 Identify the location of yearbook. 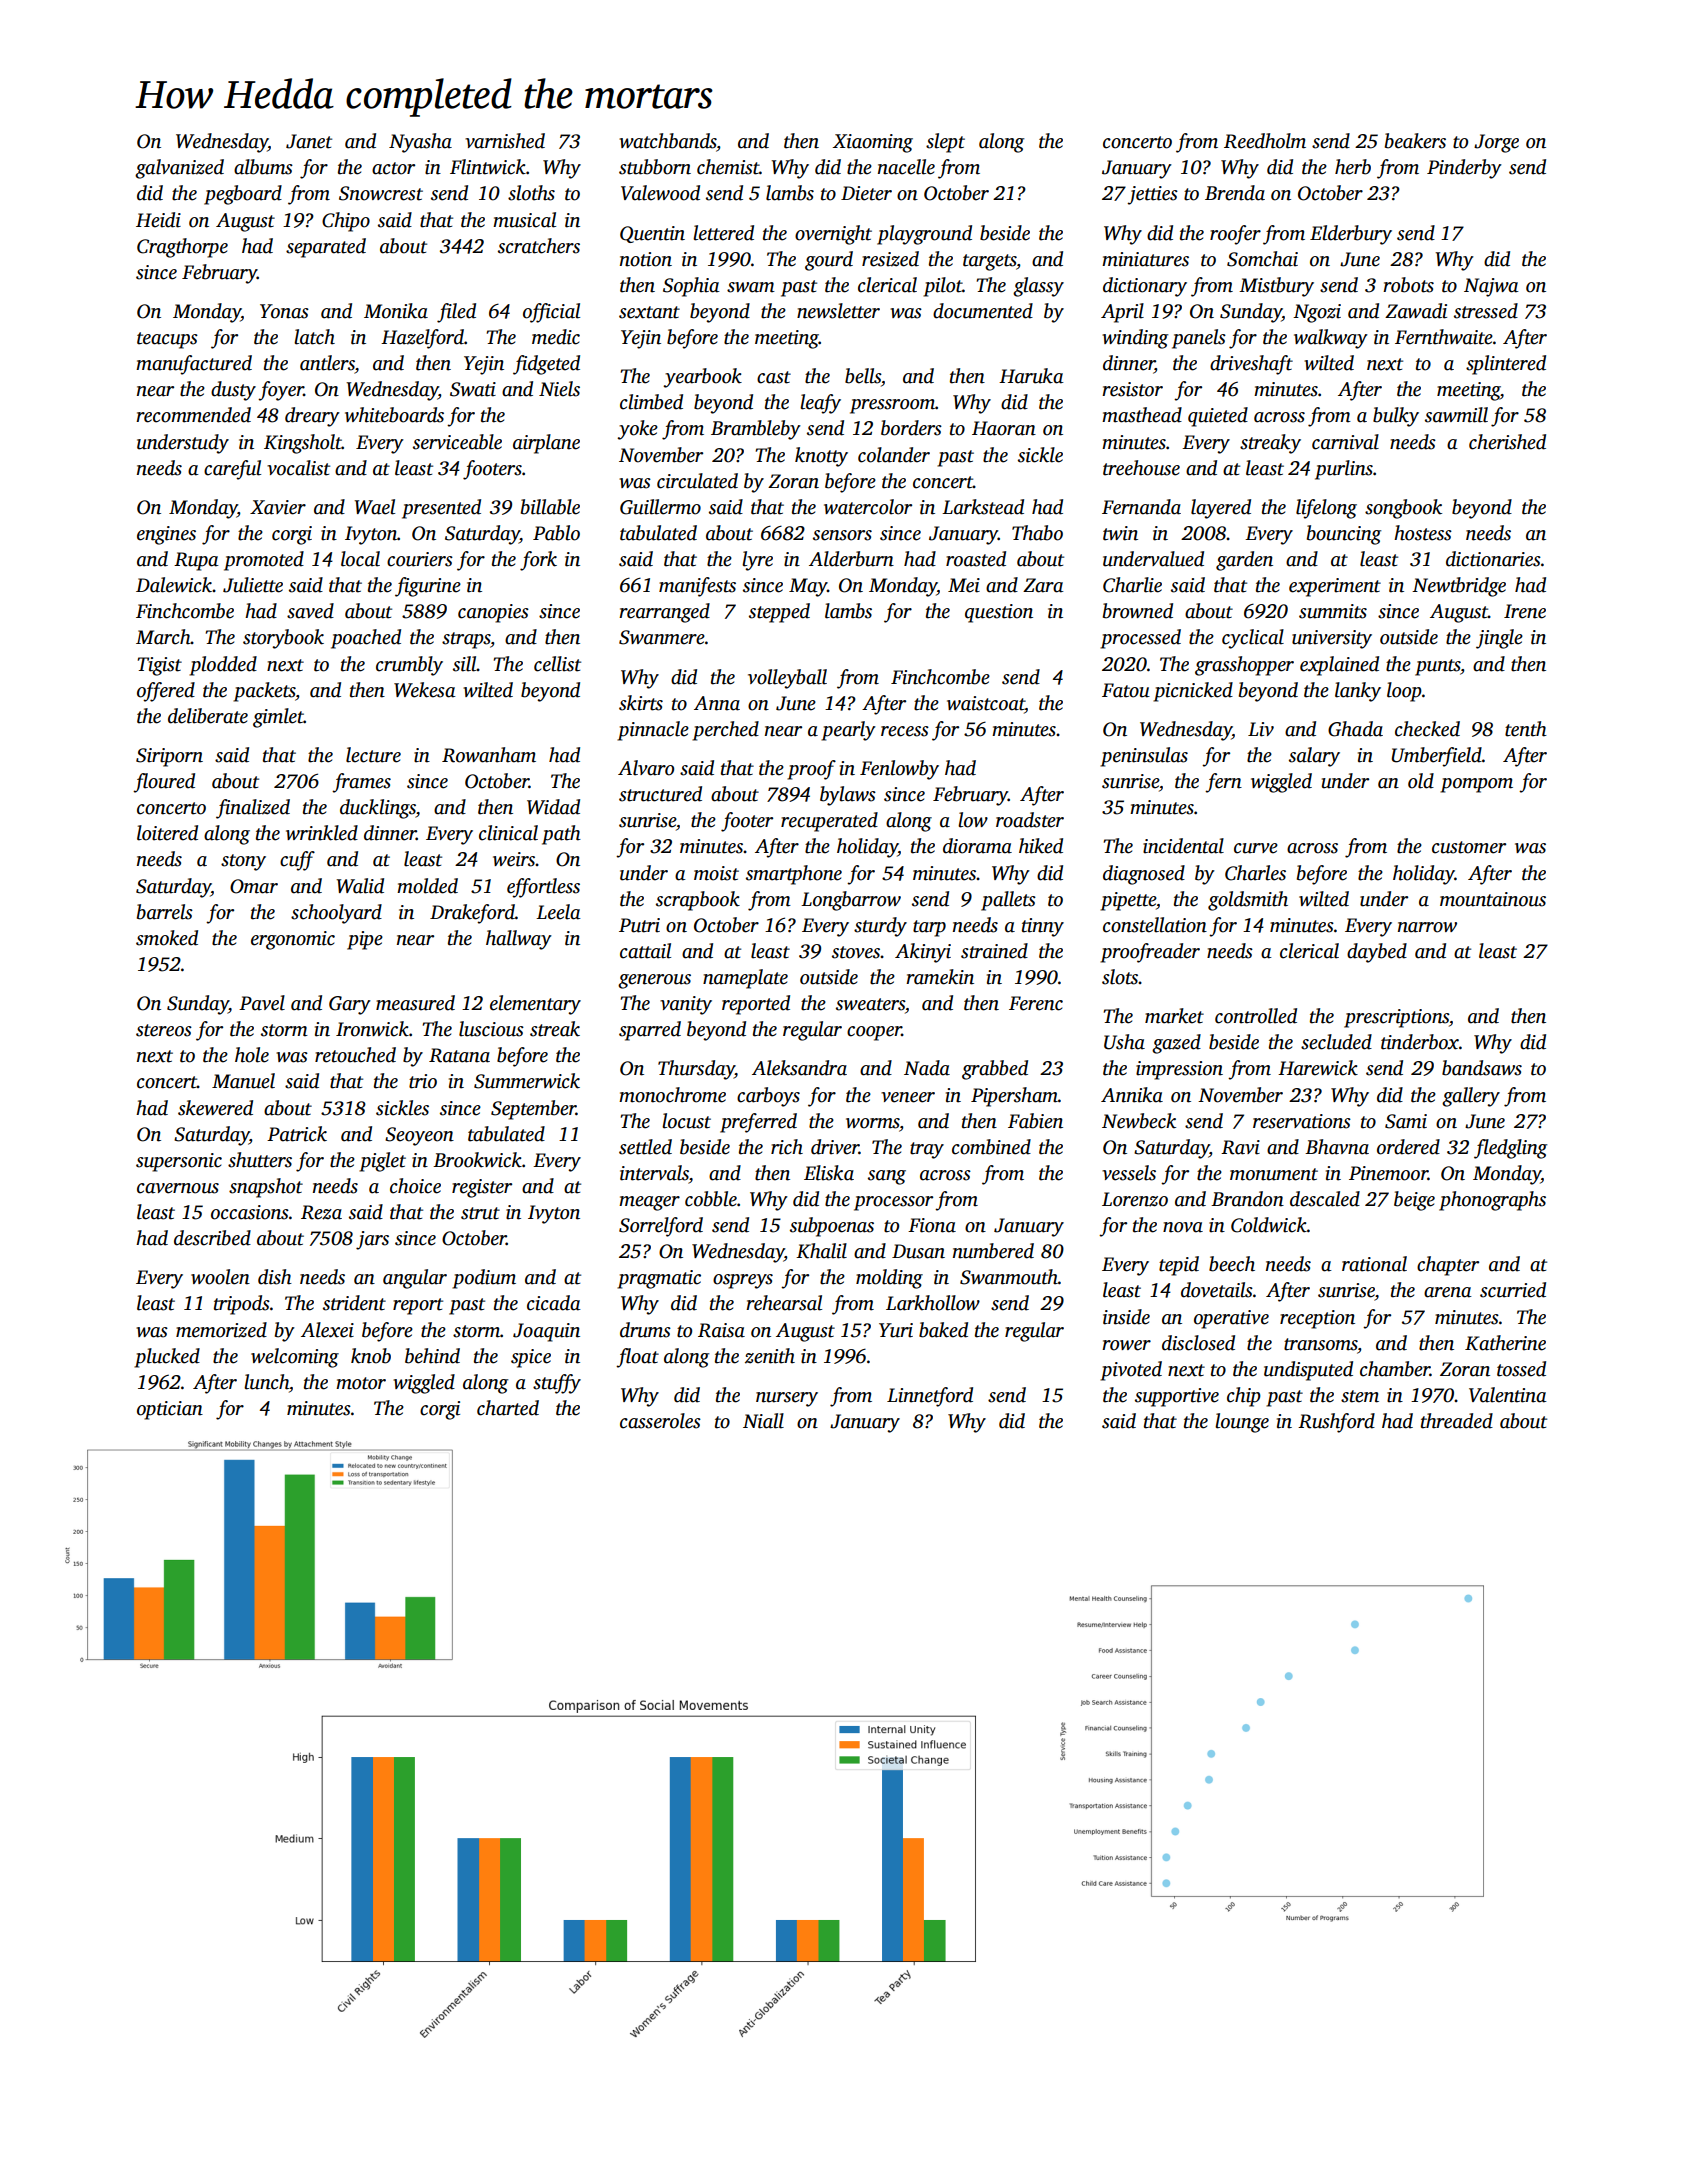
(702, 378).
